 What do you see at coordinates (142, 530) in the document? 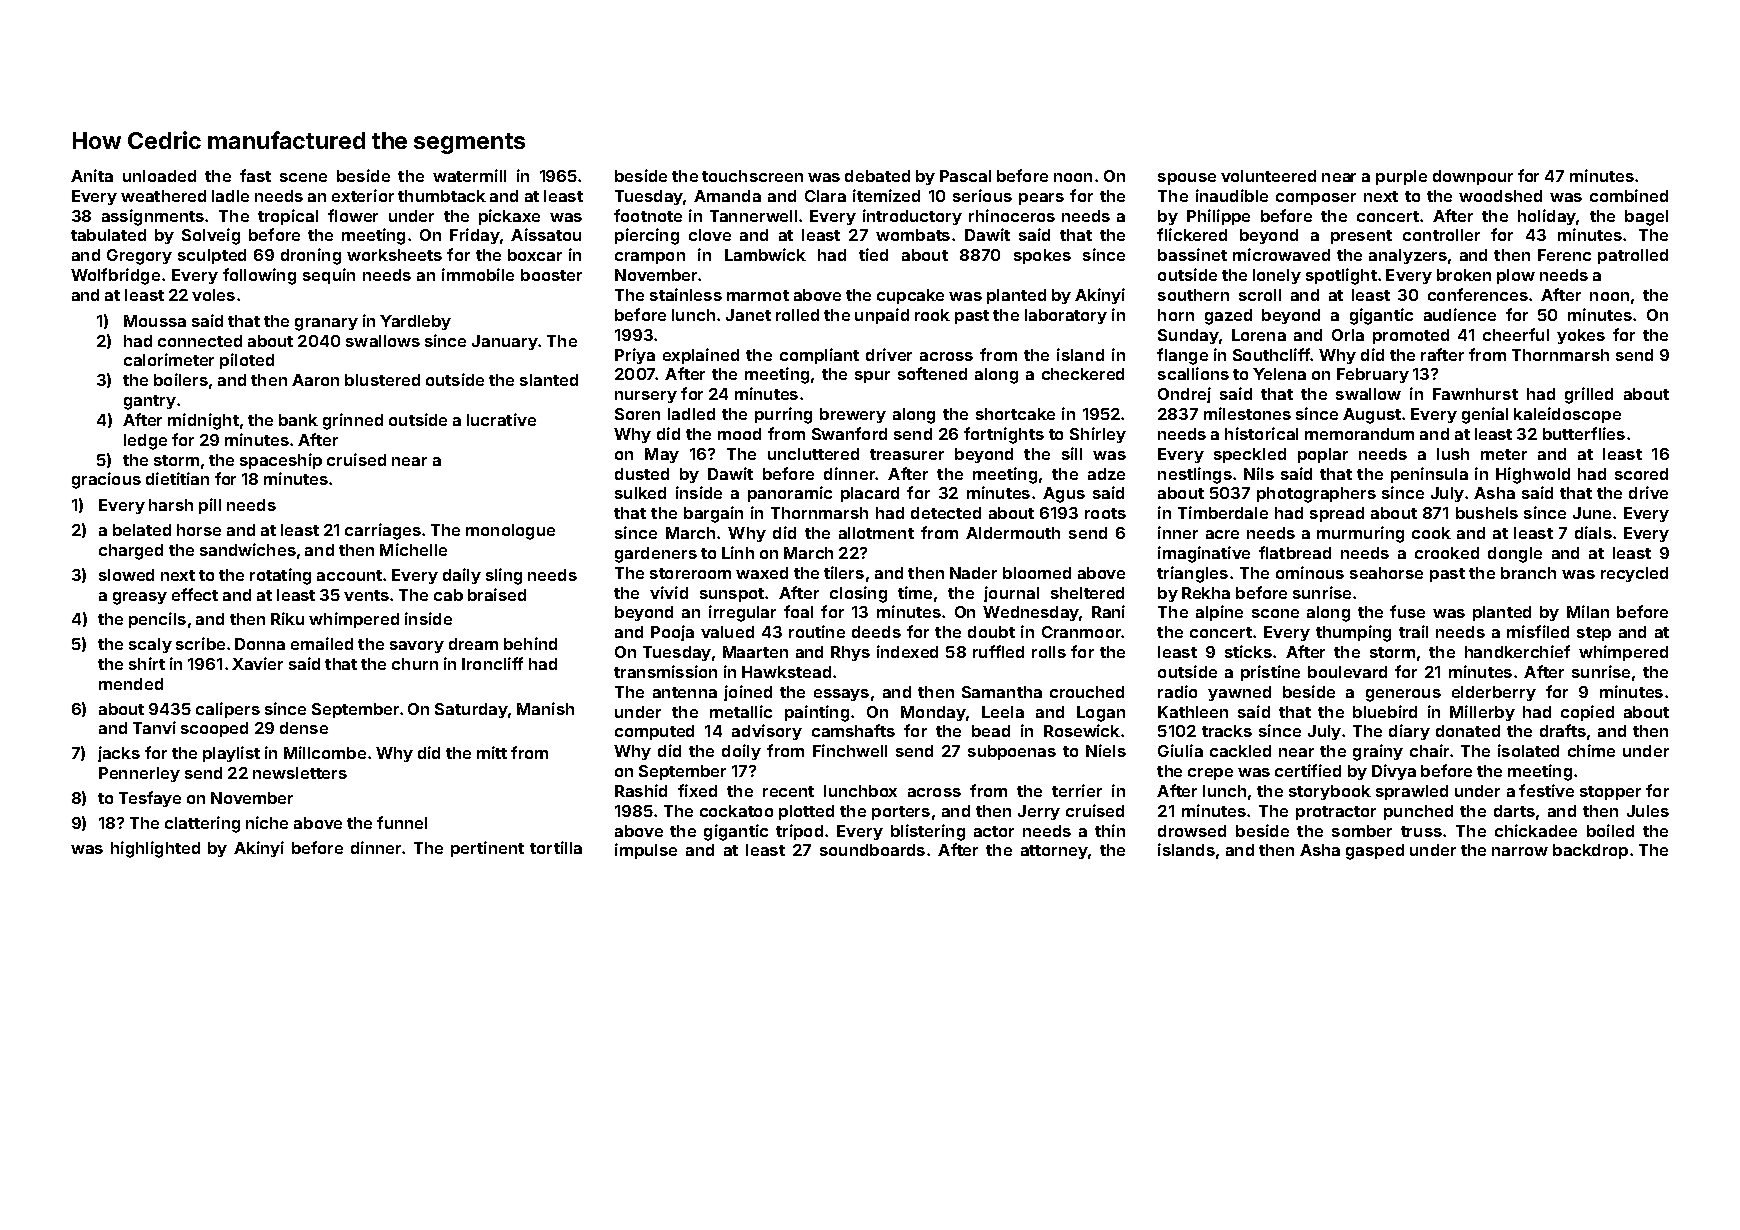
I see `belated` at bounding box center [142, 530].
